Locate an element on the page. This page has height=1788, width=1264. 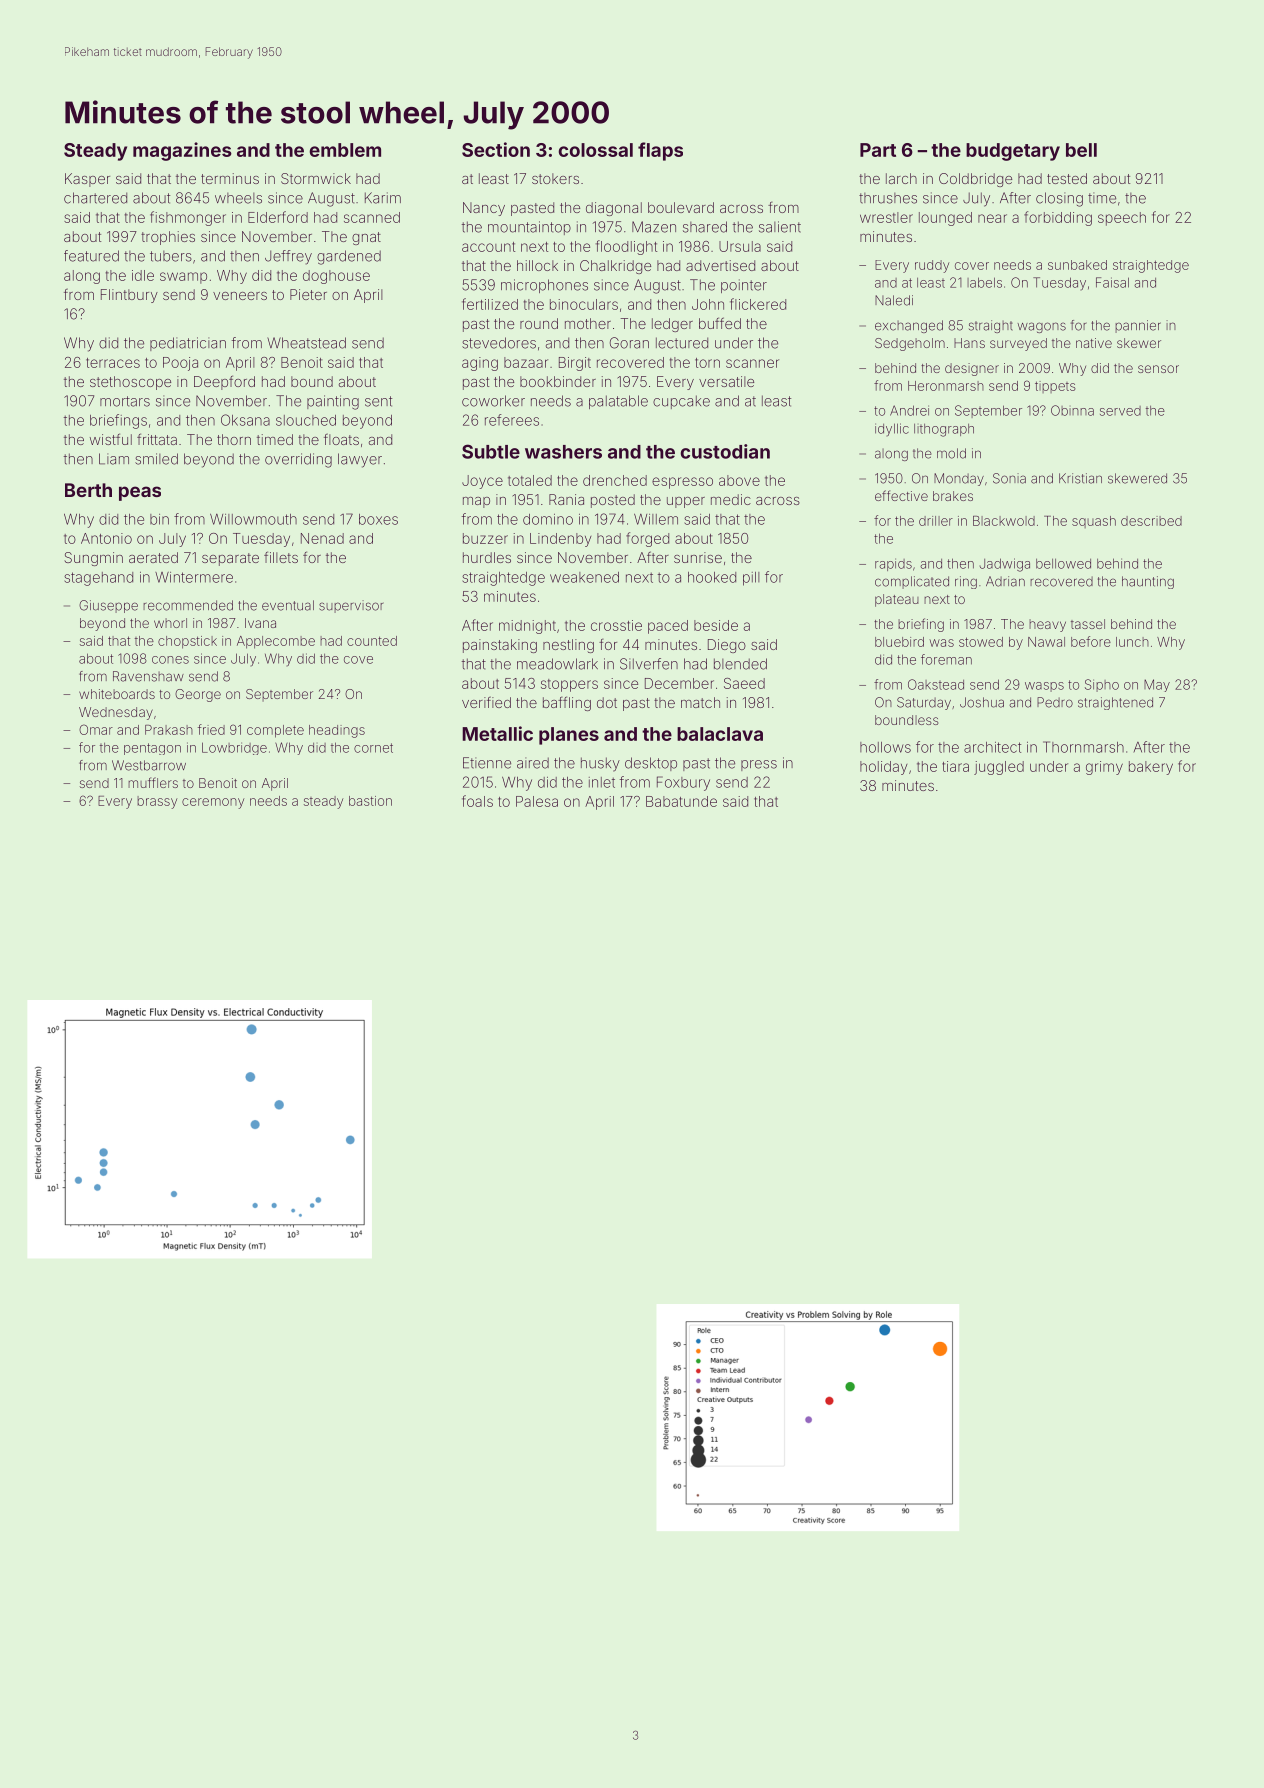
ceremony is located at coordinates (213, 803).
